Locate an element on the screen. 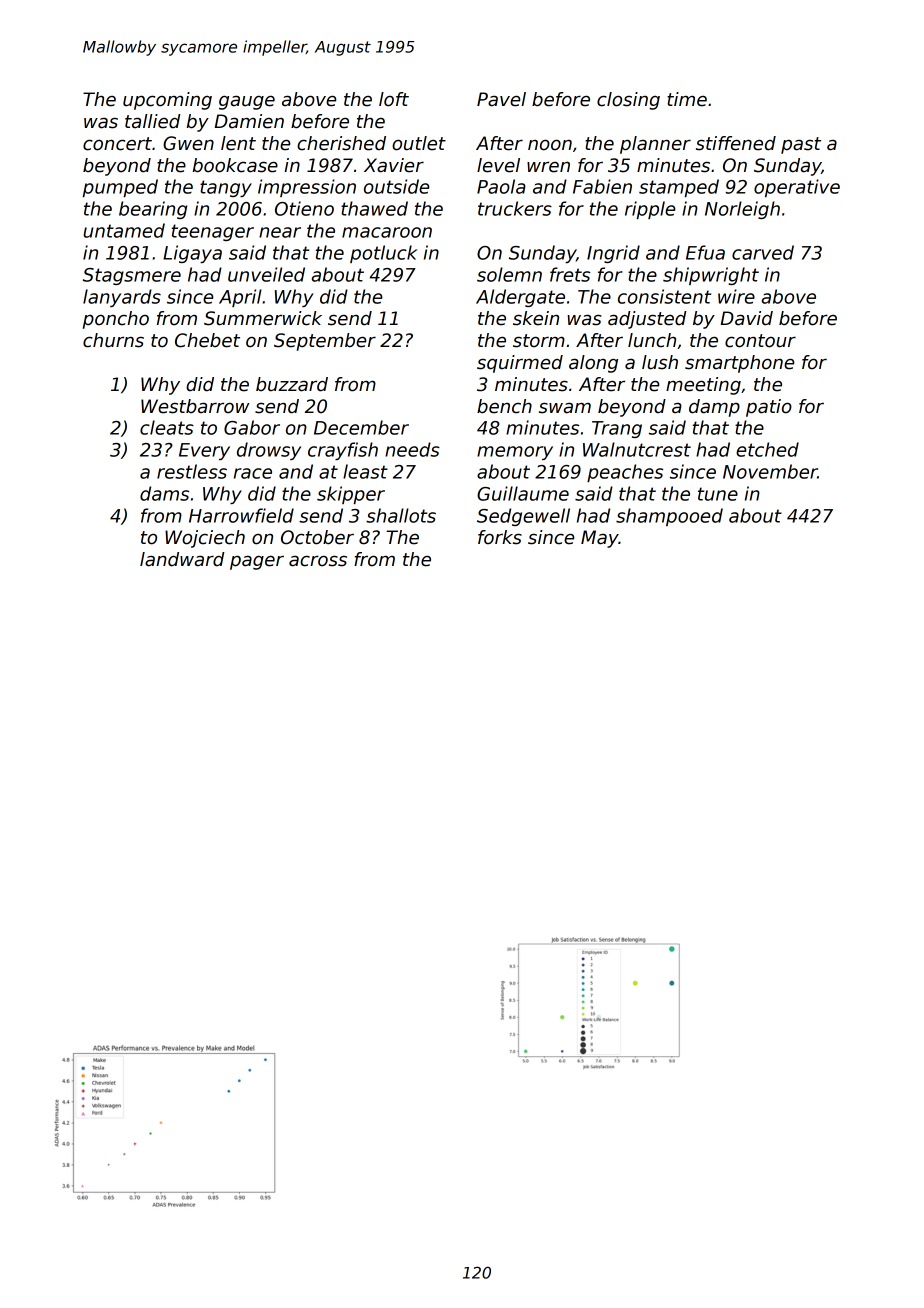 The width and height of the screenshot is (924, 1308). memory is located at coordinates (515, 453).
